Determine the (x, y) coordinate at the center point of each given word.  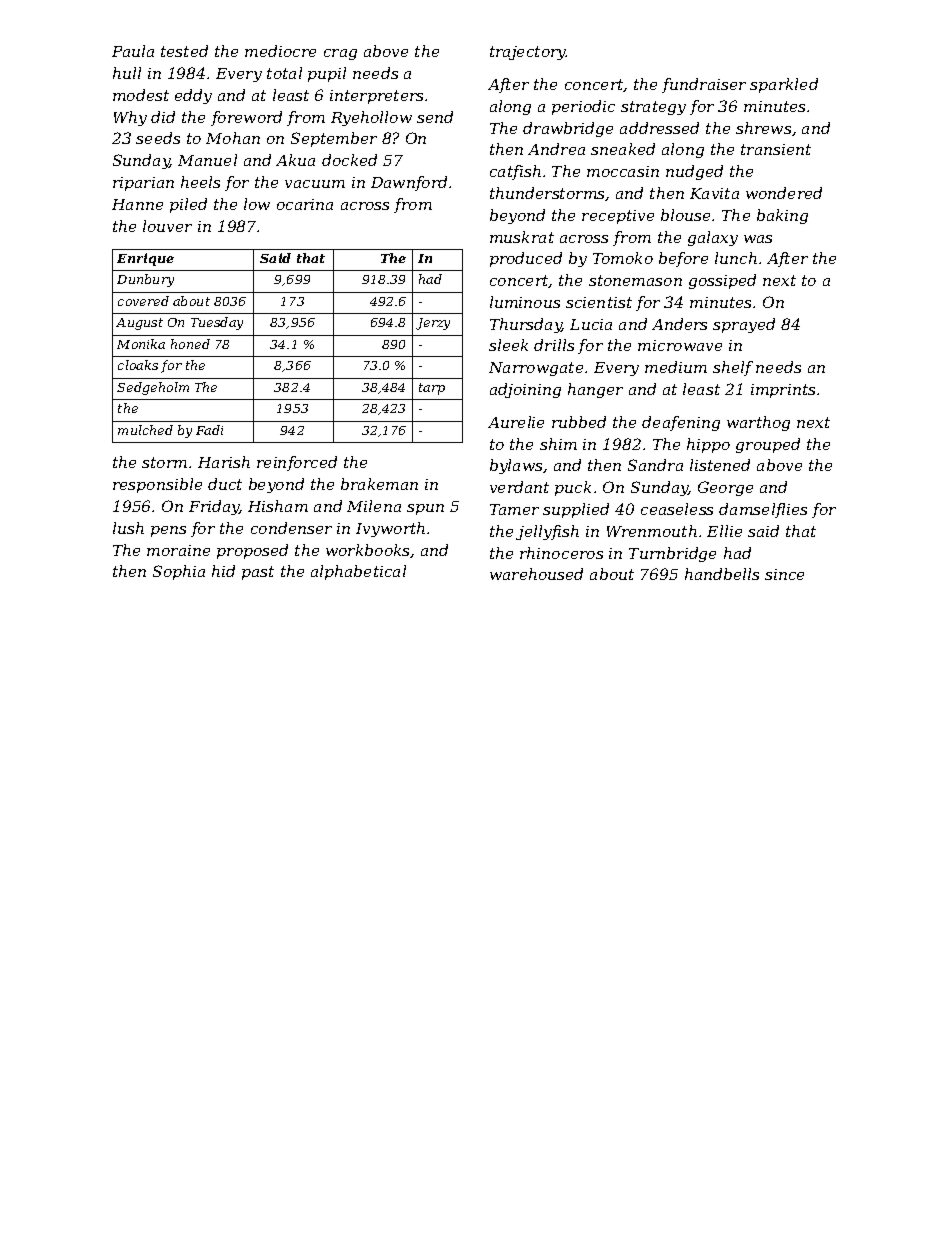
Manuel (207, 160)
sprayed (744, 325)
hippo (708, 445)
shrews (763, 128)
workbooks (368, 551)
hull (127, 73)
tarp (432, 389)
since (784, 574)
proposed (252, 551)
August (139, 324)
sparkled (784, 85)
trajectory (528, 53)
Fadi (209, 430)
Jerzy (433, 324)
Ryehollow (371, 118)
